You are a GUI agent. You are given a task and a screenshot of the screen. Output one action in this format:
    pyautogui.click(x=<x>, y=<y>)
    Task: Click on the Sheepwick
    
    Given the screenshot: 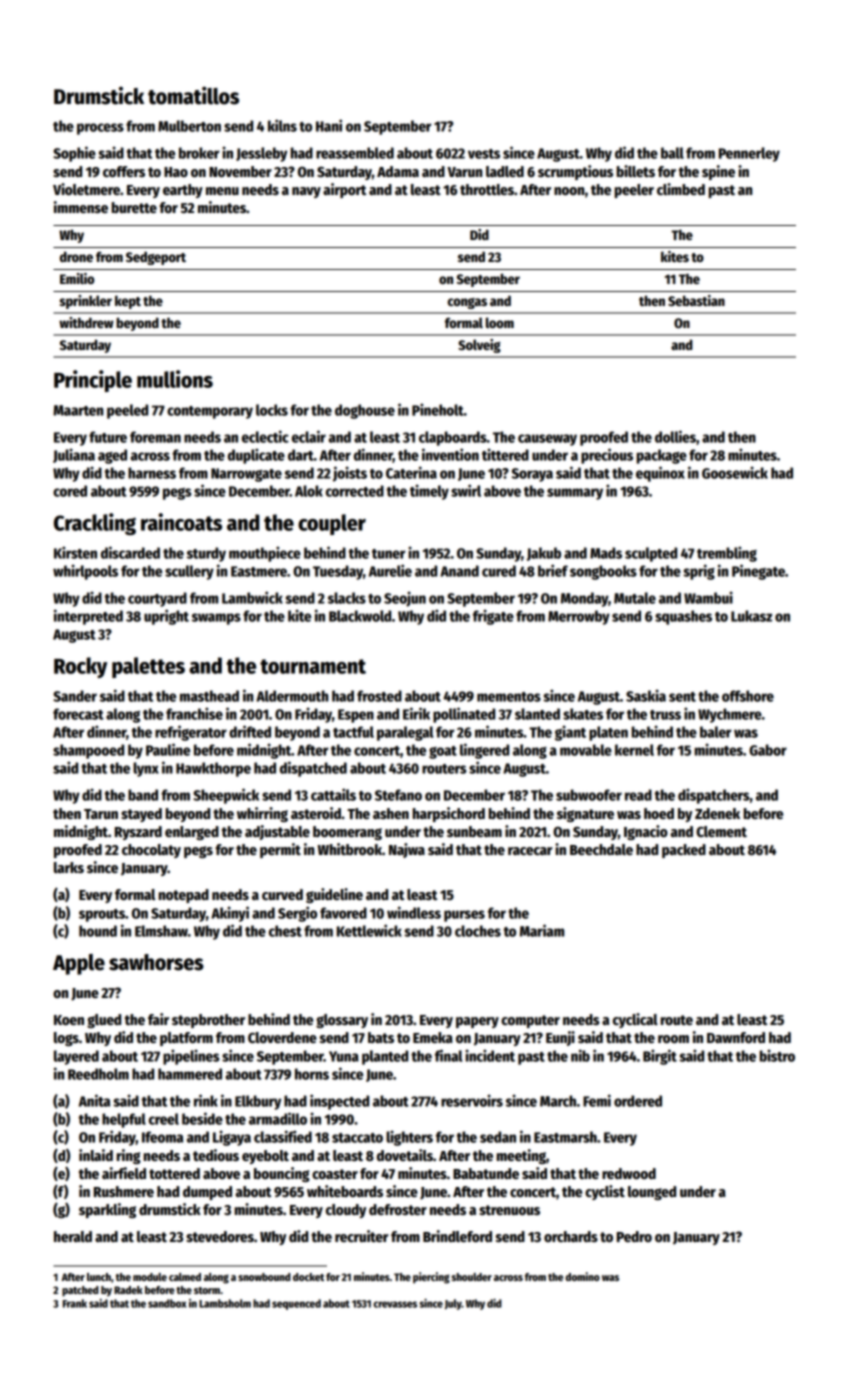 What is the action you would take?
    pyautogui.click(x=226, y=796)
